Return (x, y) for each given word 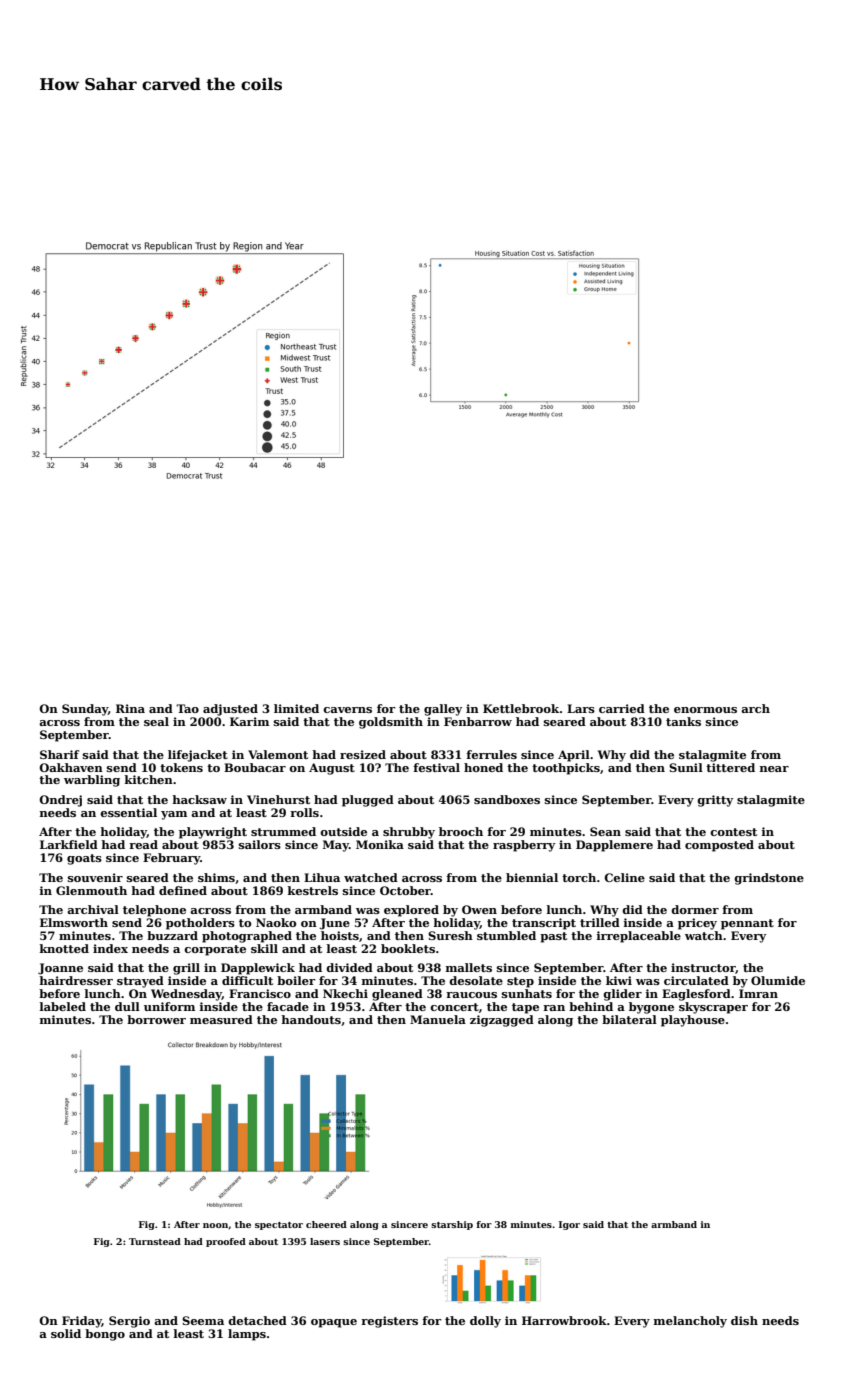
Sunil (686, 767)
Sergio (129, 1322)
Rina (130, 708)
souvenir (95, 877)
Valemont (278, 754)
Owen (479, 909)
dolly (485, 1322)
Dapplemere (614, 846)
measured (221, 1019)
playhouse (693, 1021)
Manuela (438, 1019)
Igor (569, 1225)
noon (215, 1225)
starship (452, 1225)
